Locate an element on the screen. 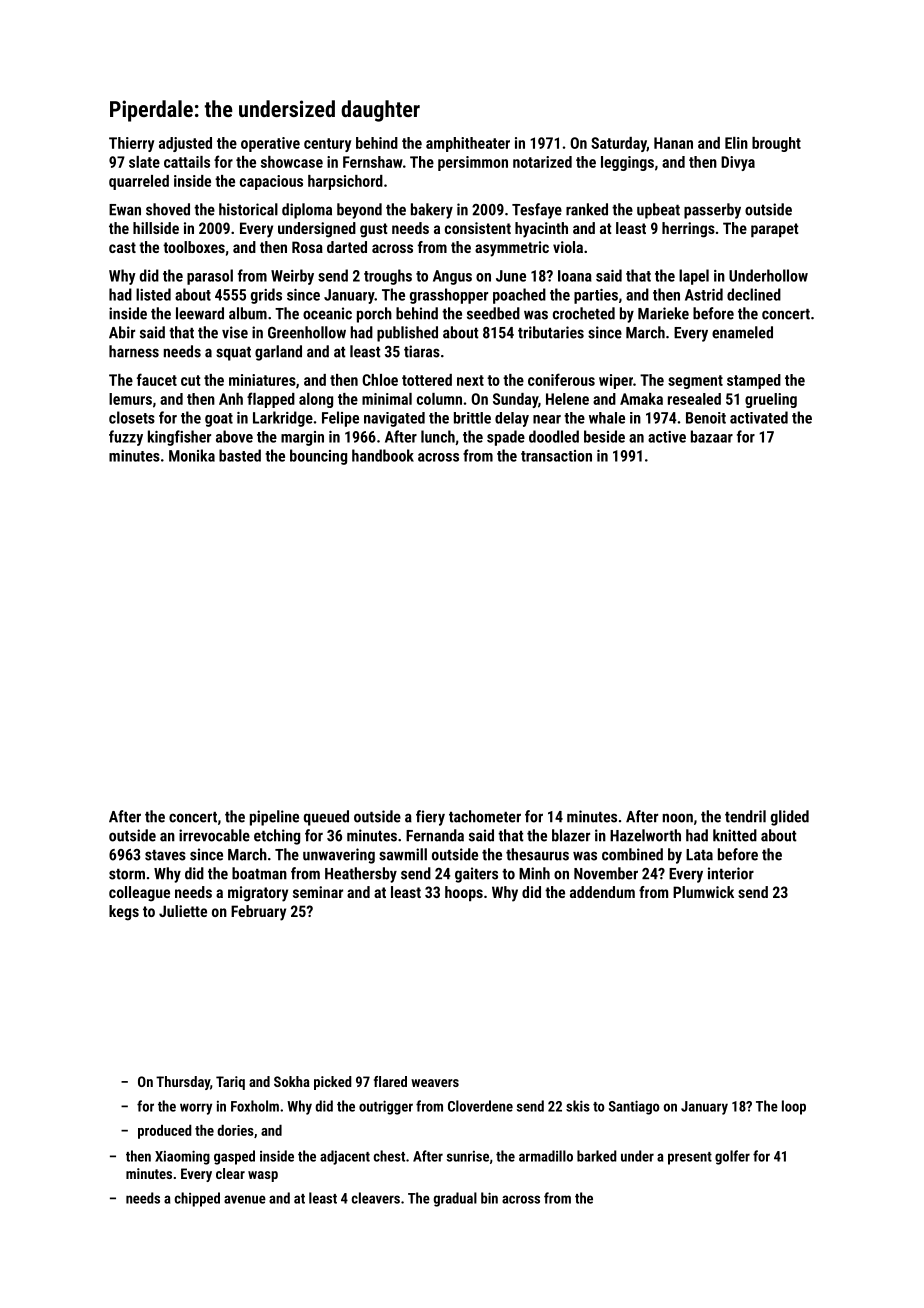  amphitheater is located at coordinates (468, 144).
